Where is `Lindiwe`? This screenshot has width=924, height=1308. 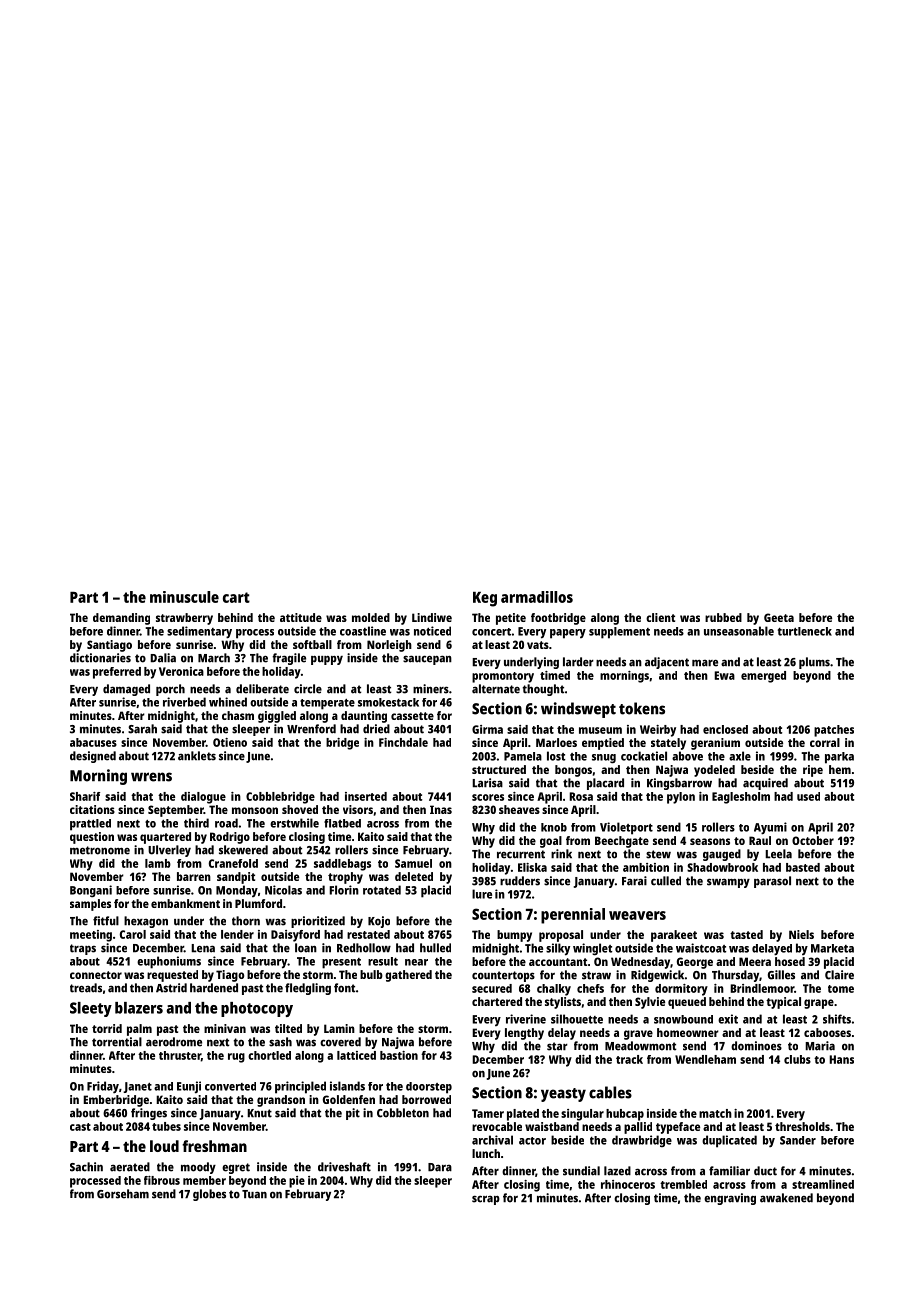 Lindiwe is located at coordinates (432, 617).
